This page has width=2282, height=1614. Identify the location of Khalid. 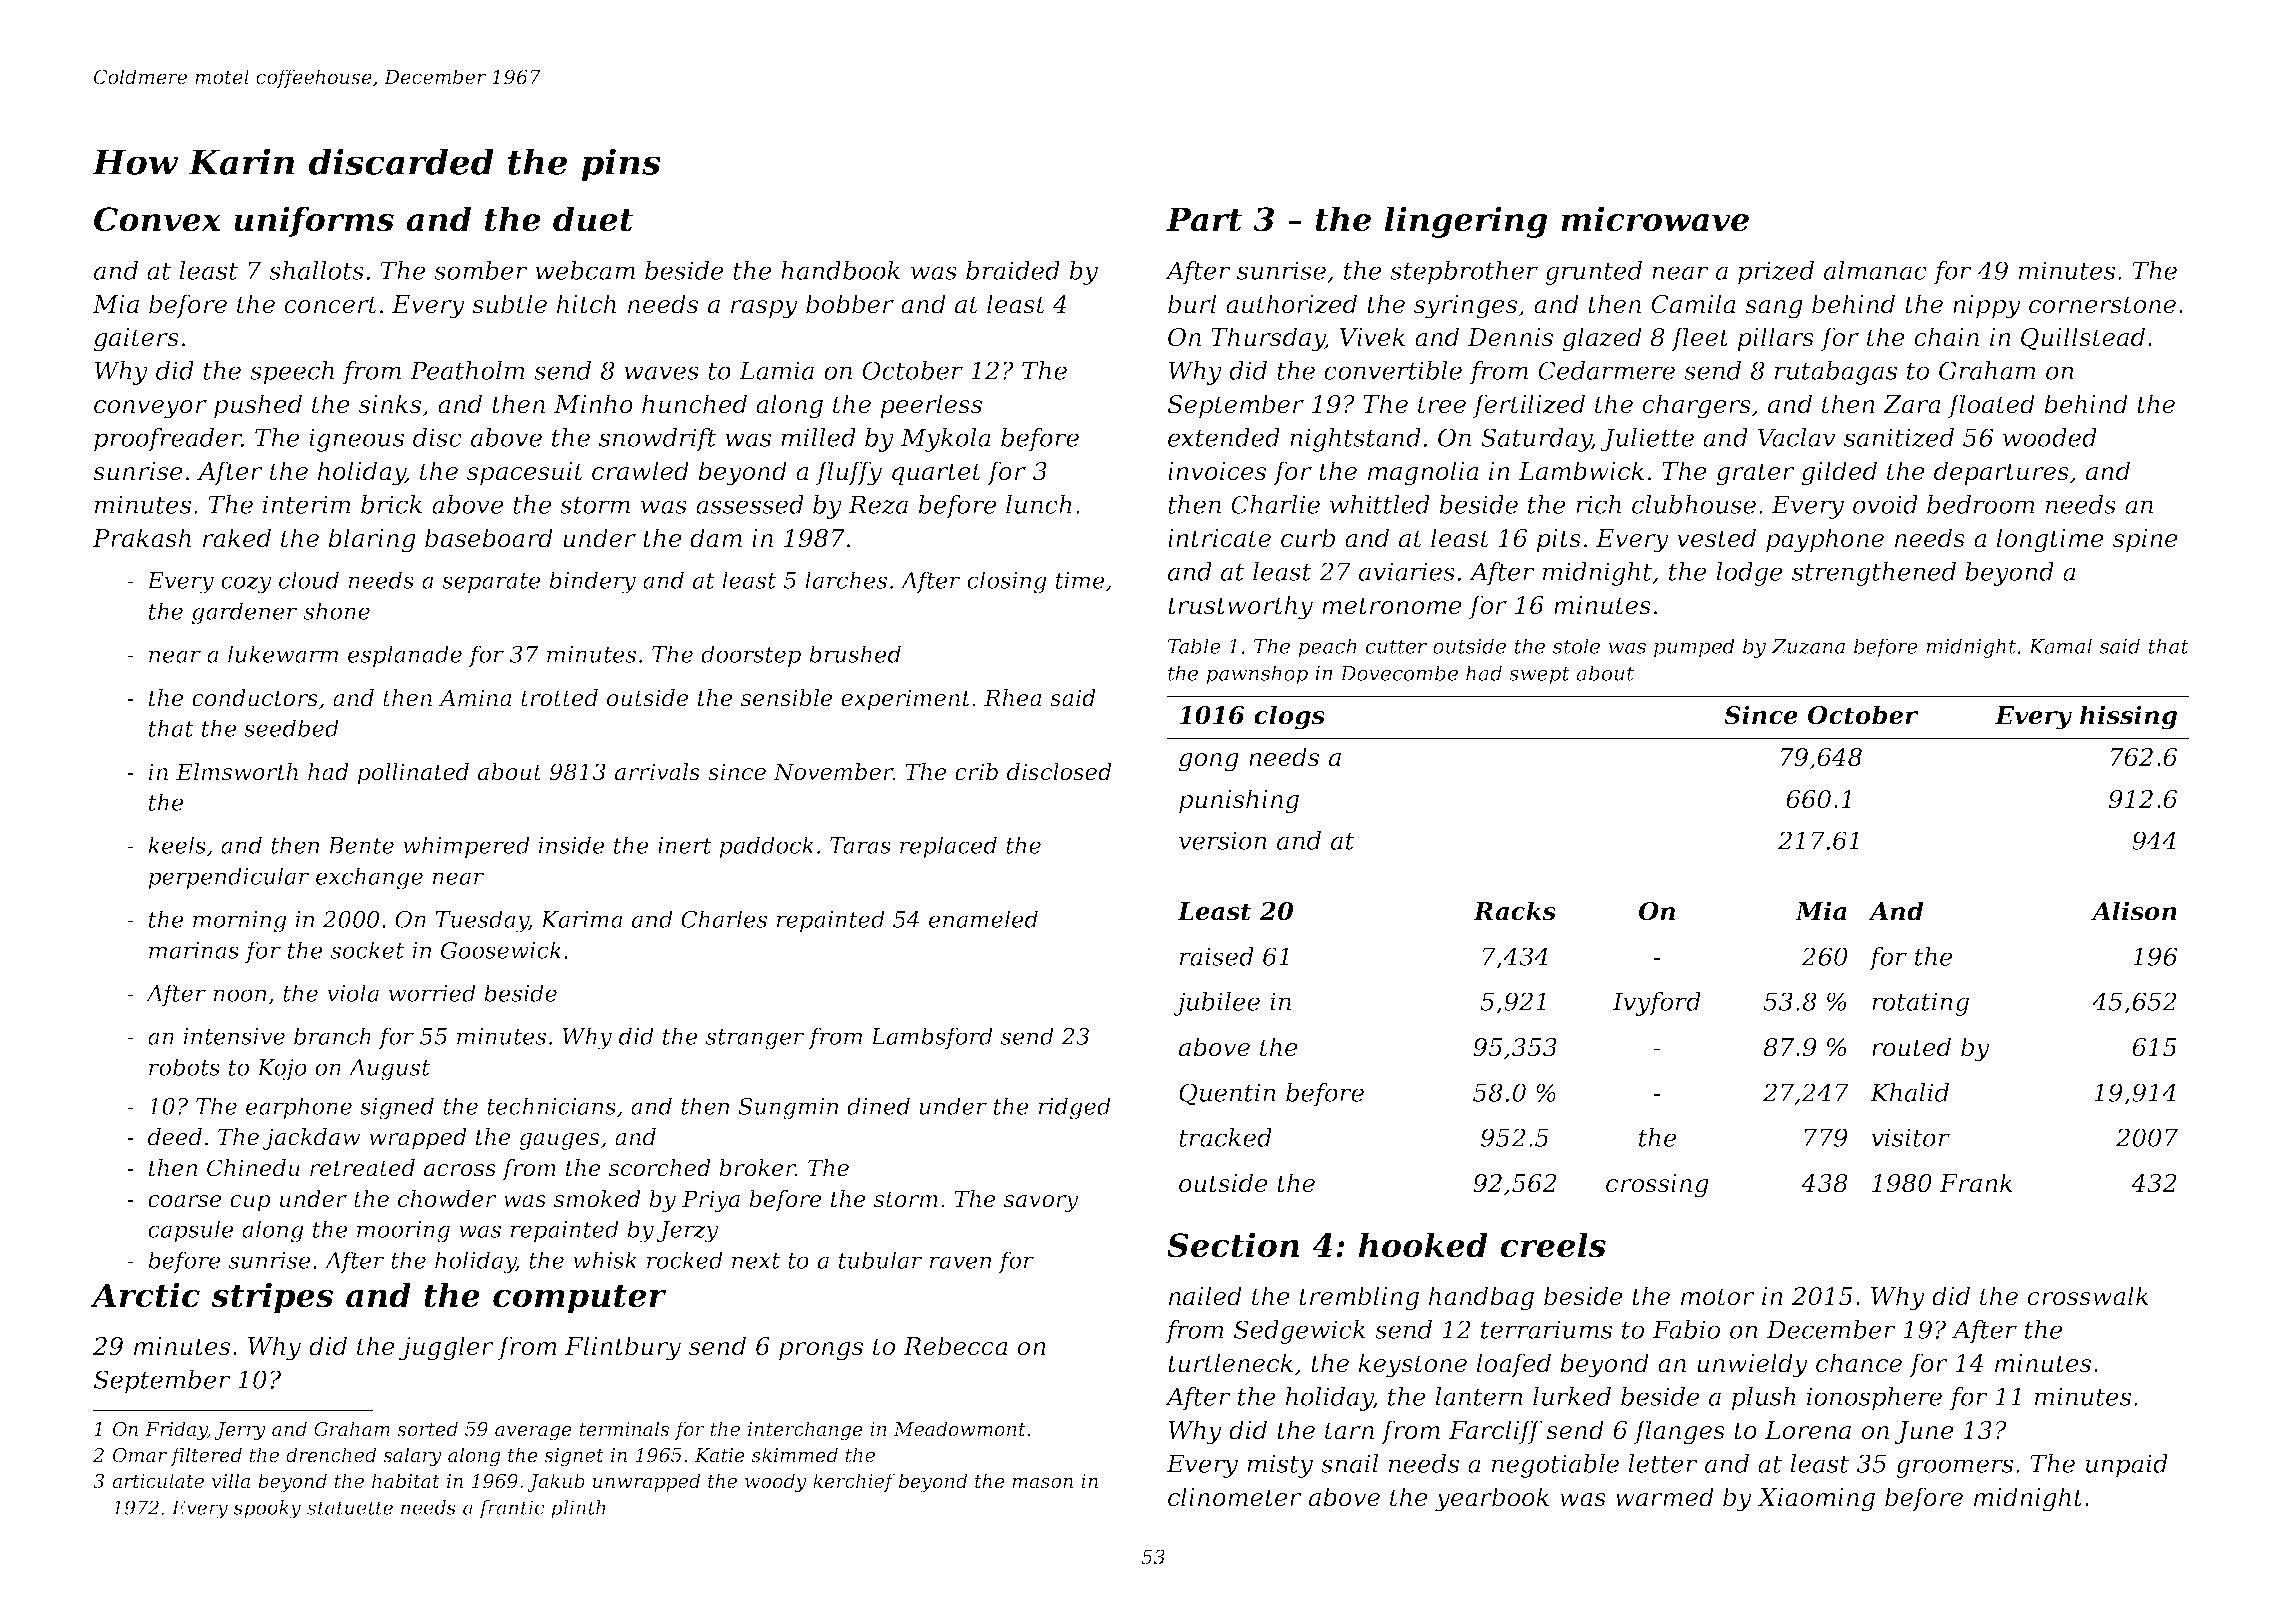
(1909, 1092).
